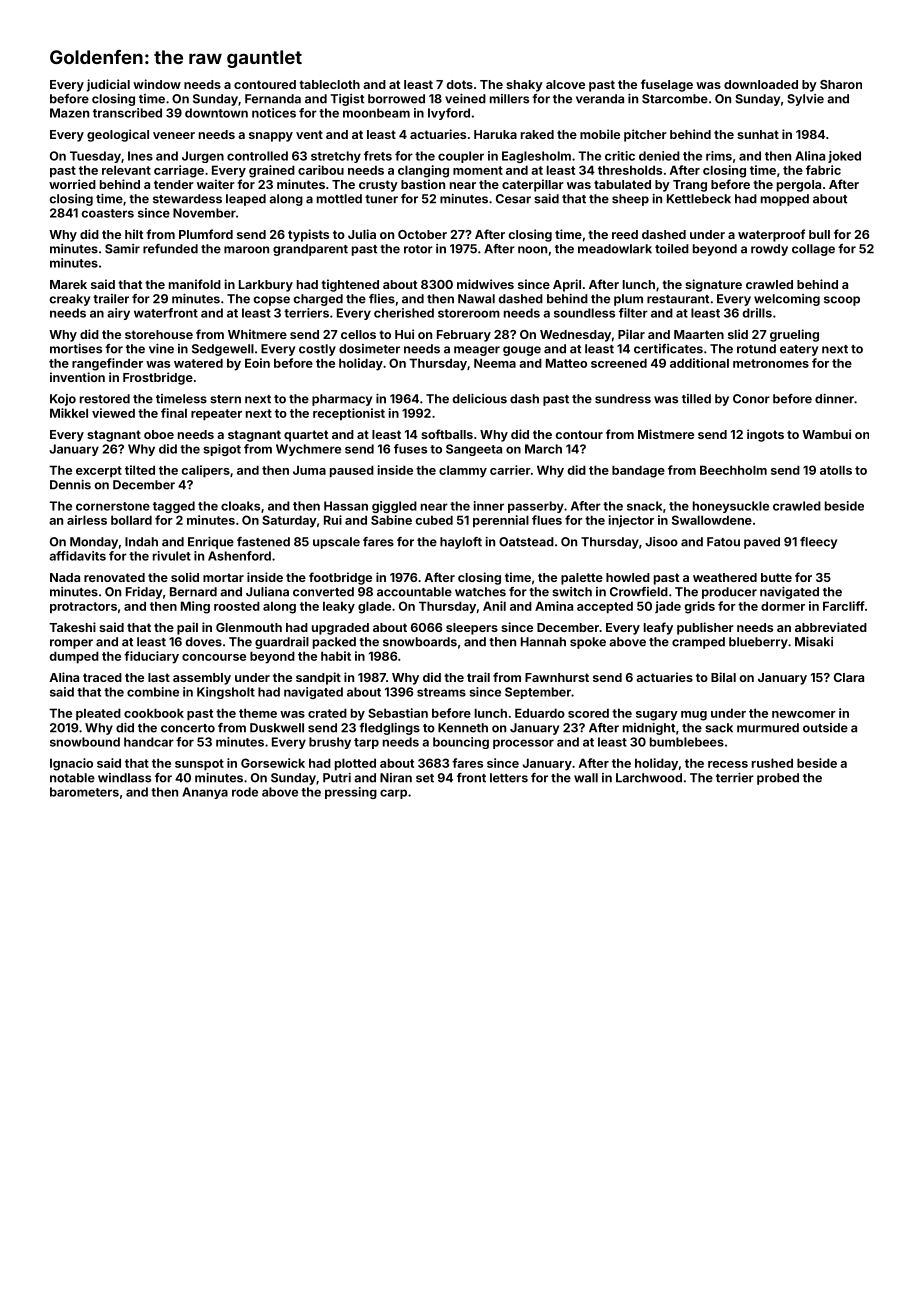  What do you see at coordinates (223, 350) in the image?
I see `Sedgewell` at bounding box center [223, 350].
